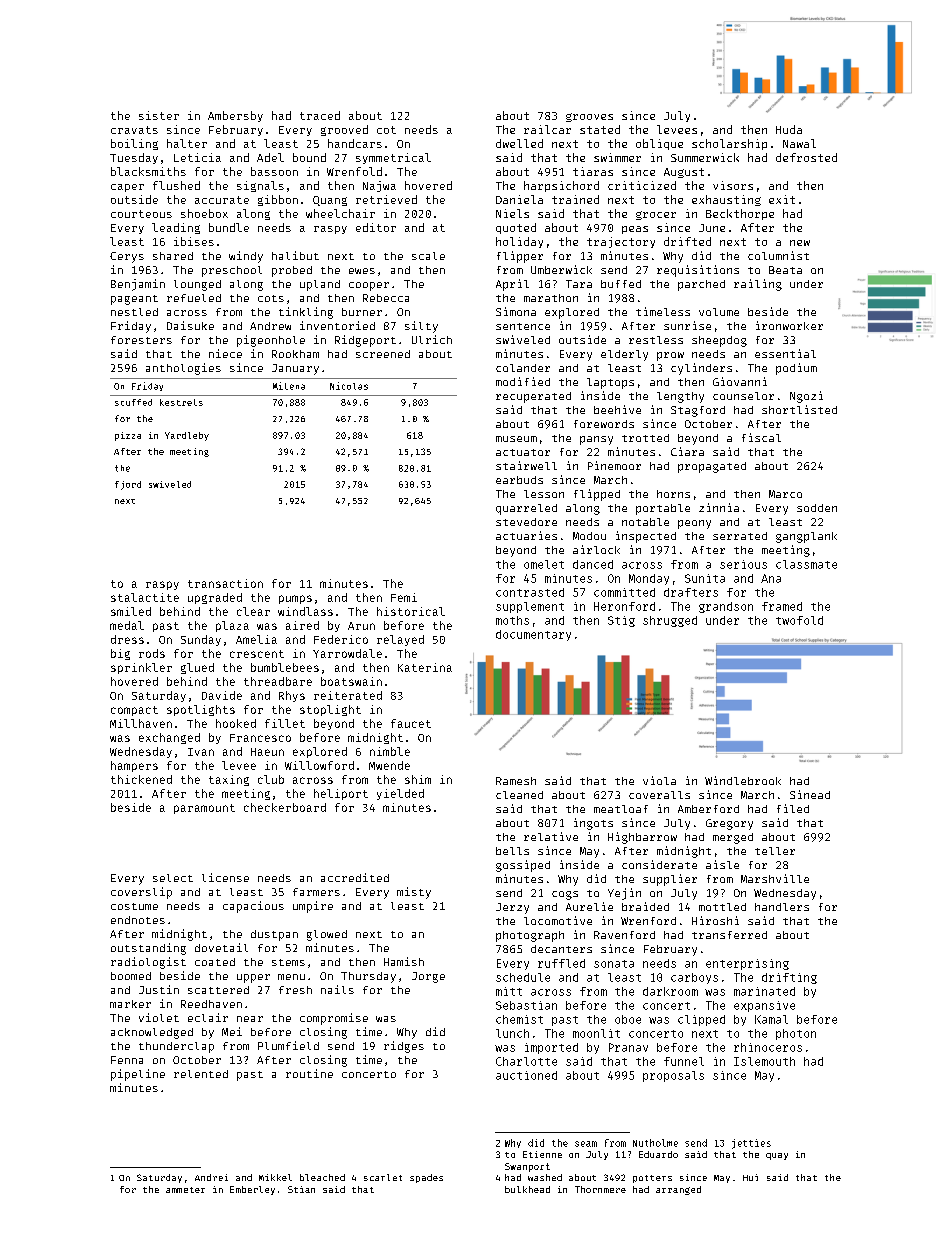 This document has width=952, height=1233. What do you see at coordinates (173, 256) in the document?
I see `shared` at bounding box center [173, 256].
